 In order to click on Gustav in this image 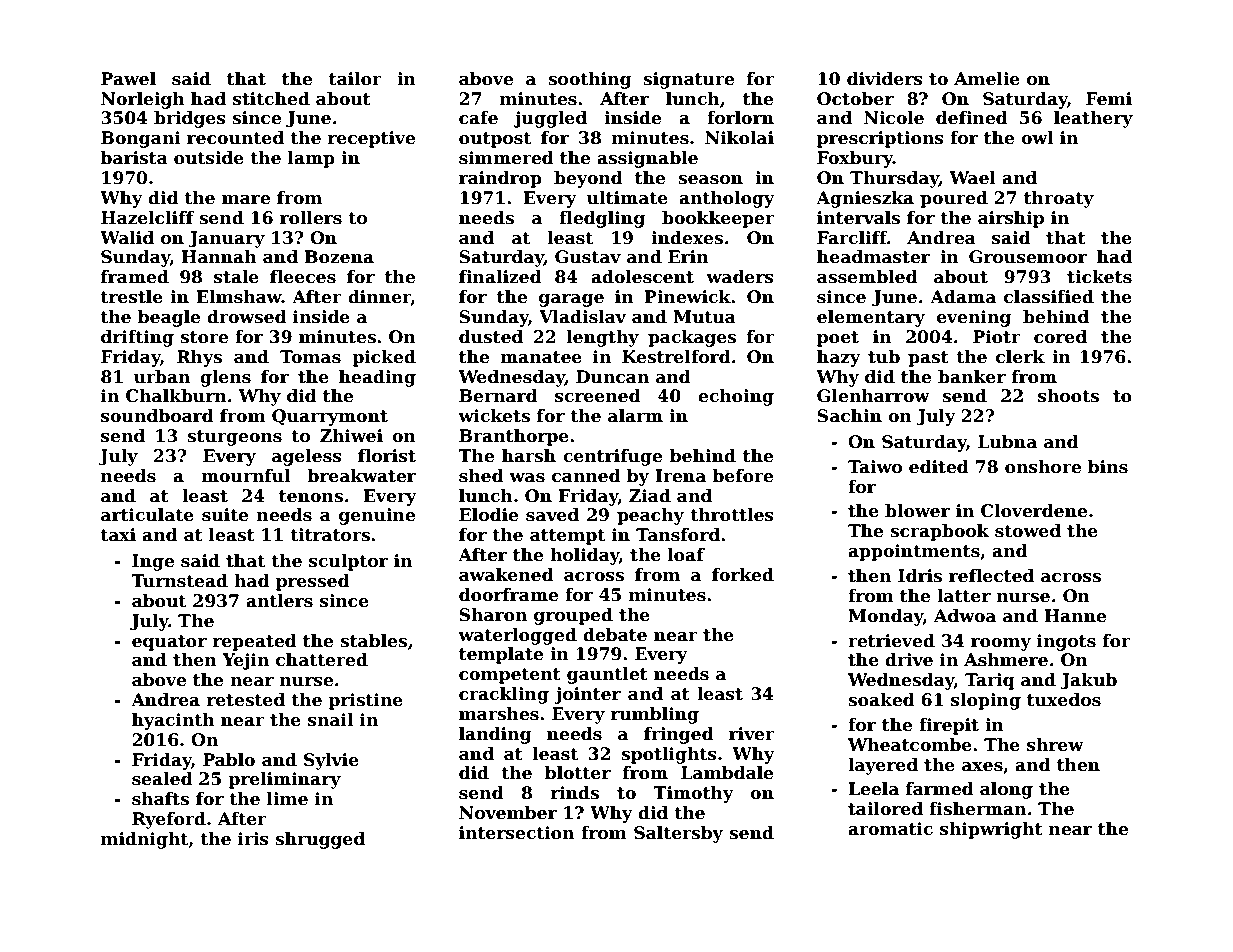, I will do `click(588, 257)`.
